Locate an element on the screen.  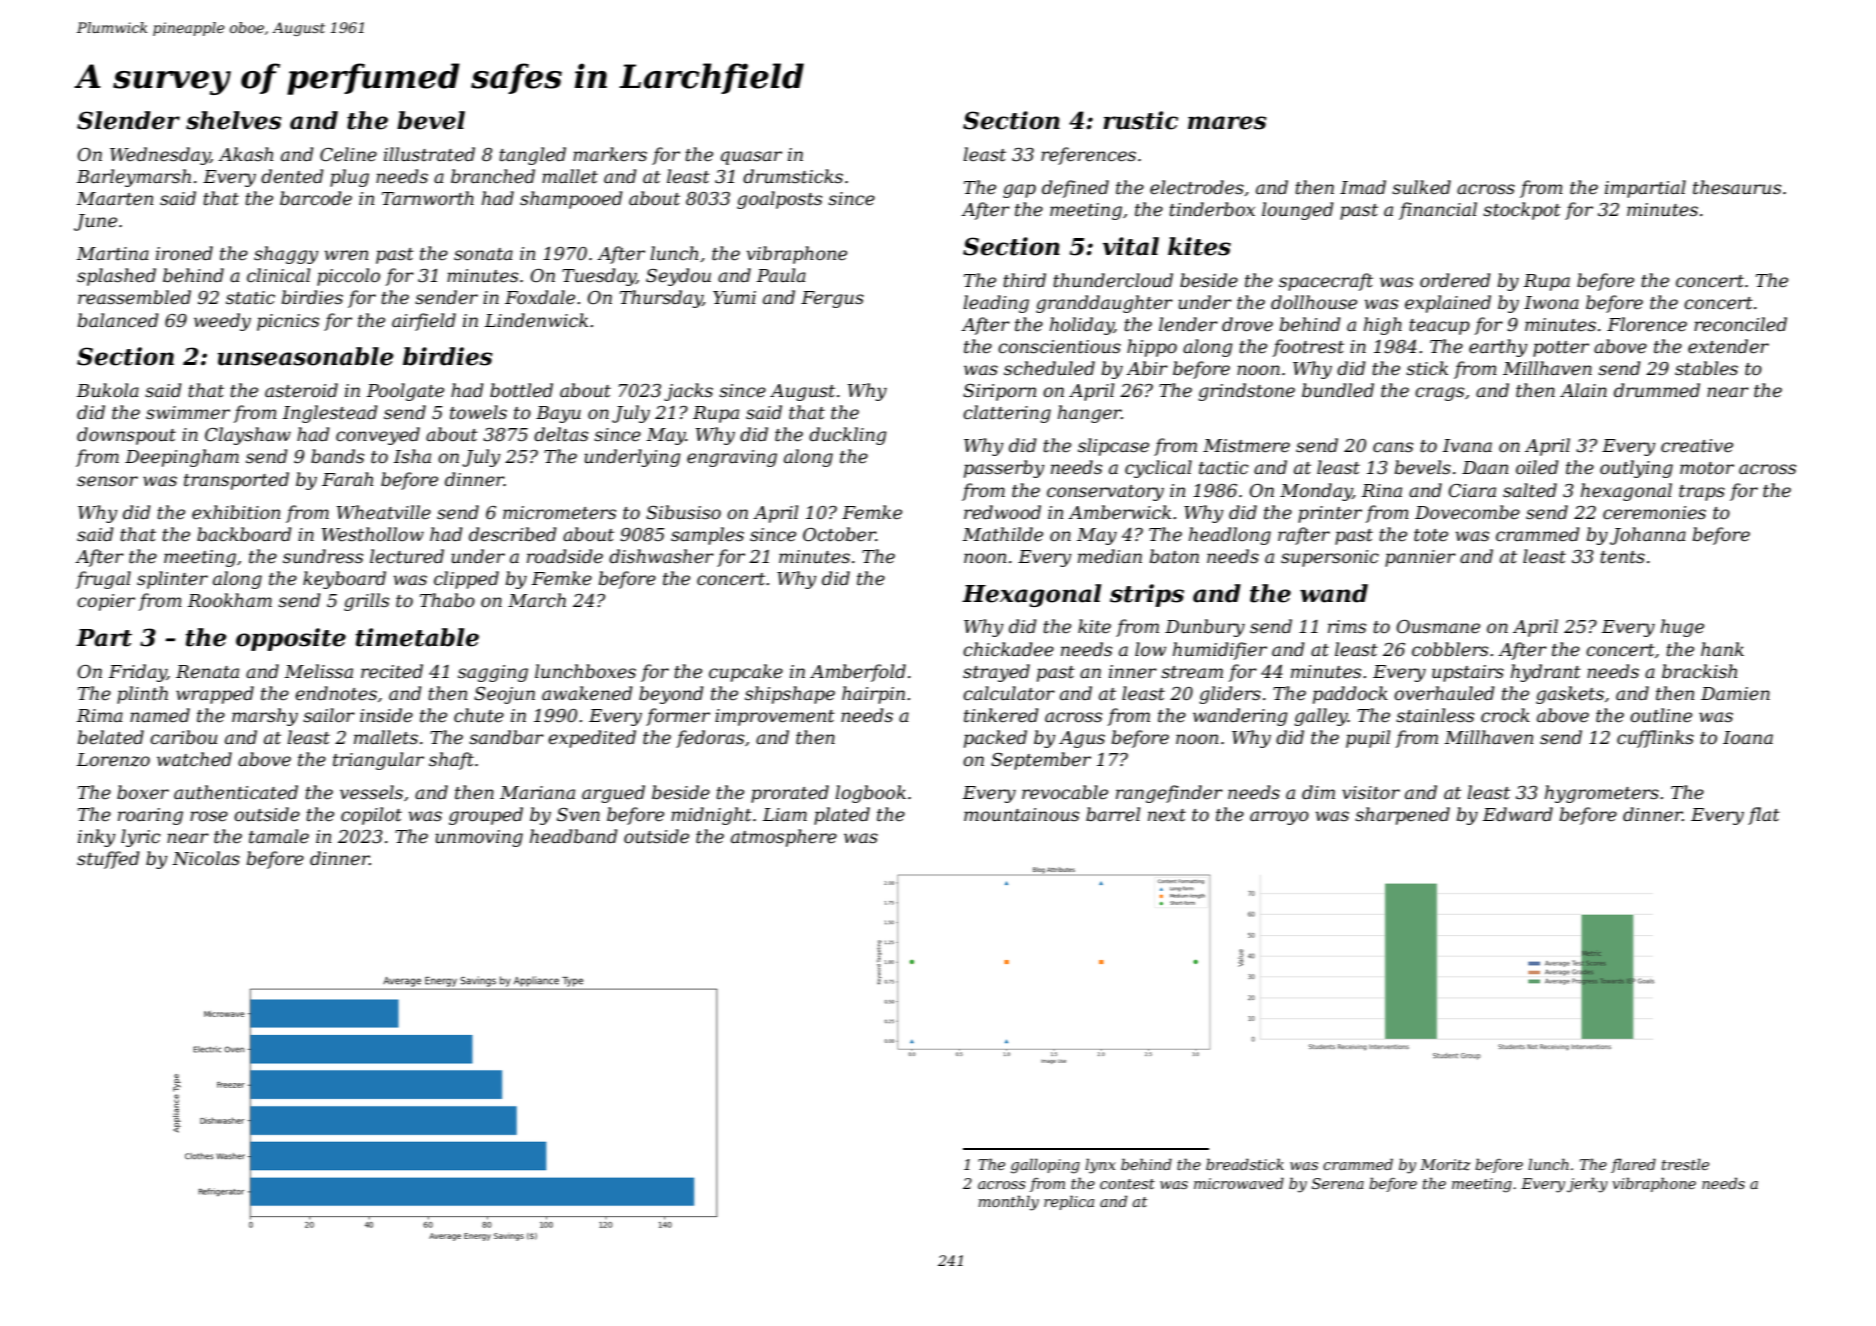
samples is located at coordinates (707, 536).
